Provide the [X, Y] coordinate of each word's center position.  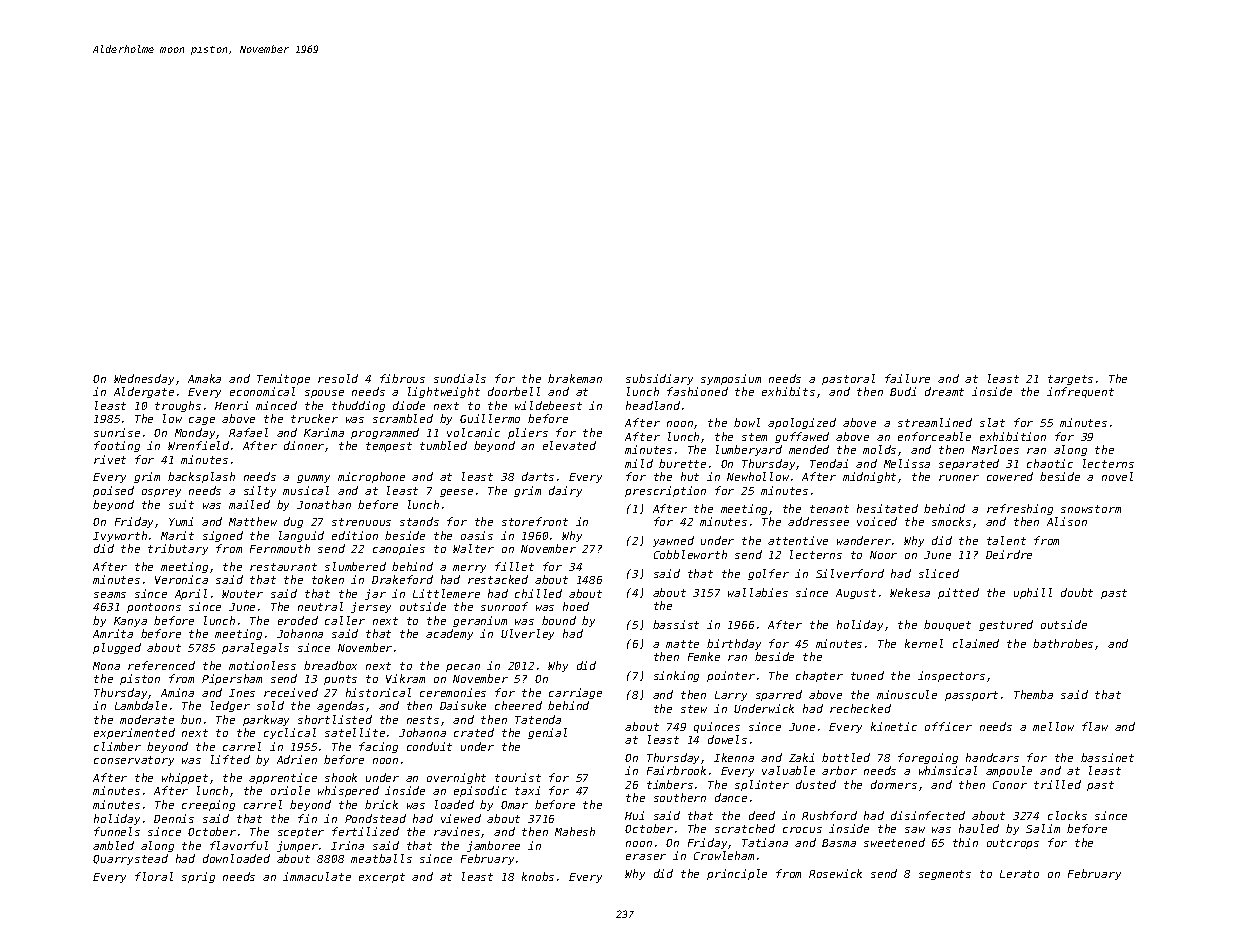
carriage [575, 693]
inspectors [951, 676]
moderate [147, 719]
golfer [768, 574]
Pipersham [232, 679]
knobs [538, 876]
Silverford [850, 573]
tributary [178, 549]
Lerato [1019, 874]
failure [907, 378]
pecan [463, 668]
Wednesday [144, 379]
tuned [867, 675]
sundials [460, 378]
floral [154, 876]
